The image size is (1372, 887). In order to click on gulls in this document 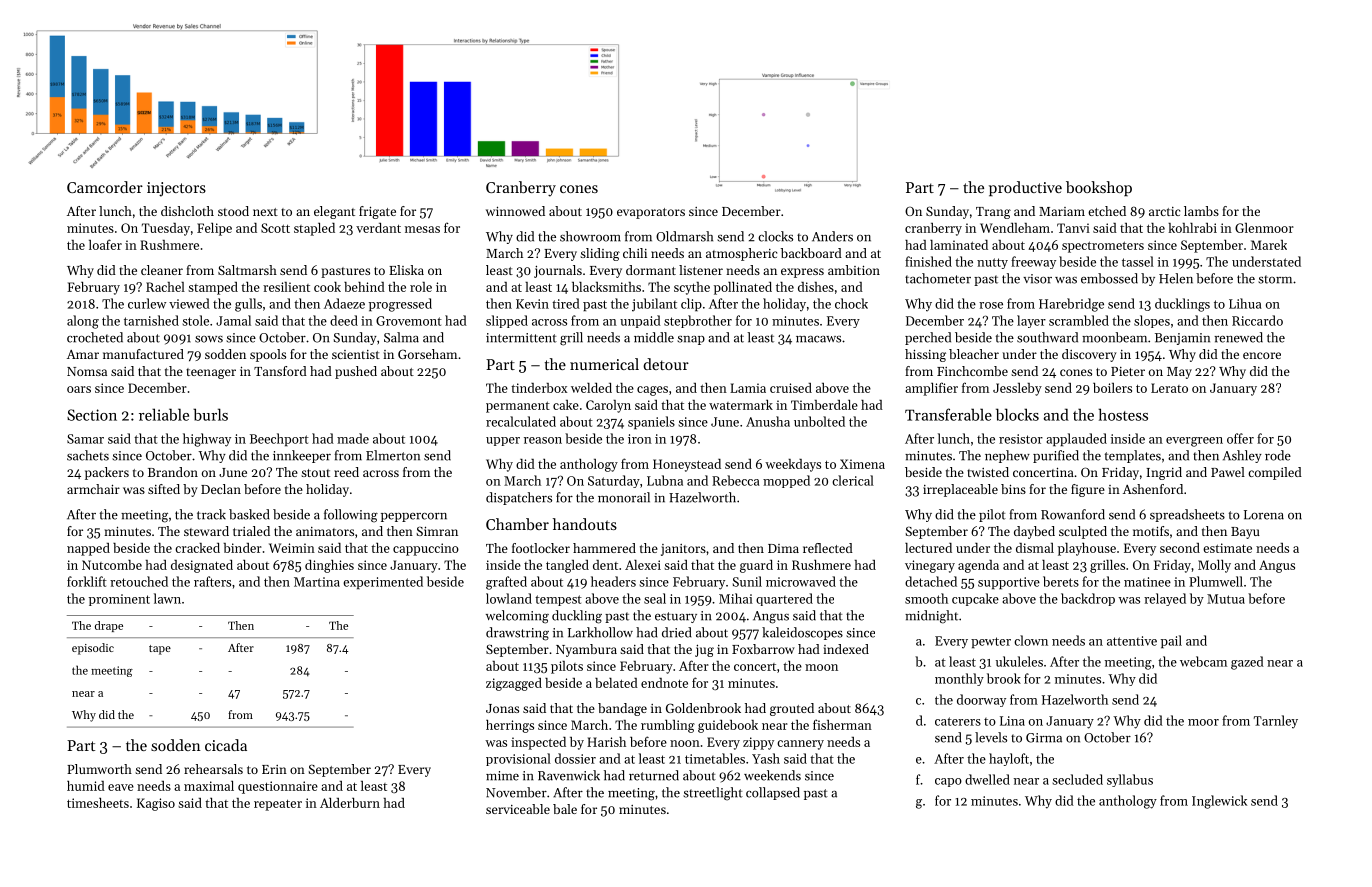, I will do `click(248, 305)`.
